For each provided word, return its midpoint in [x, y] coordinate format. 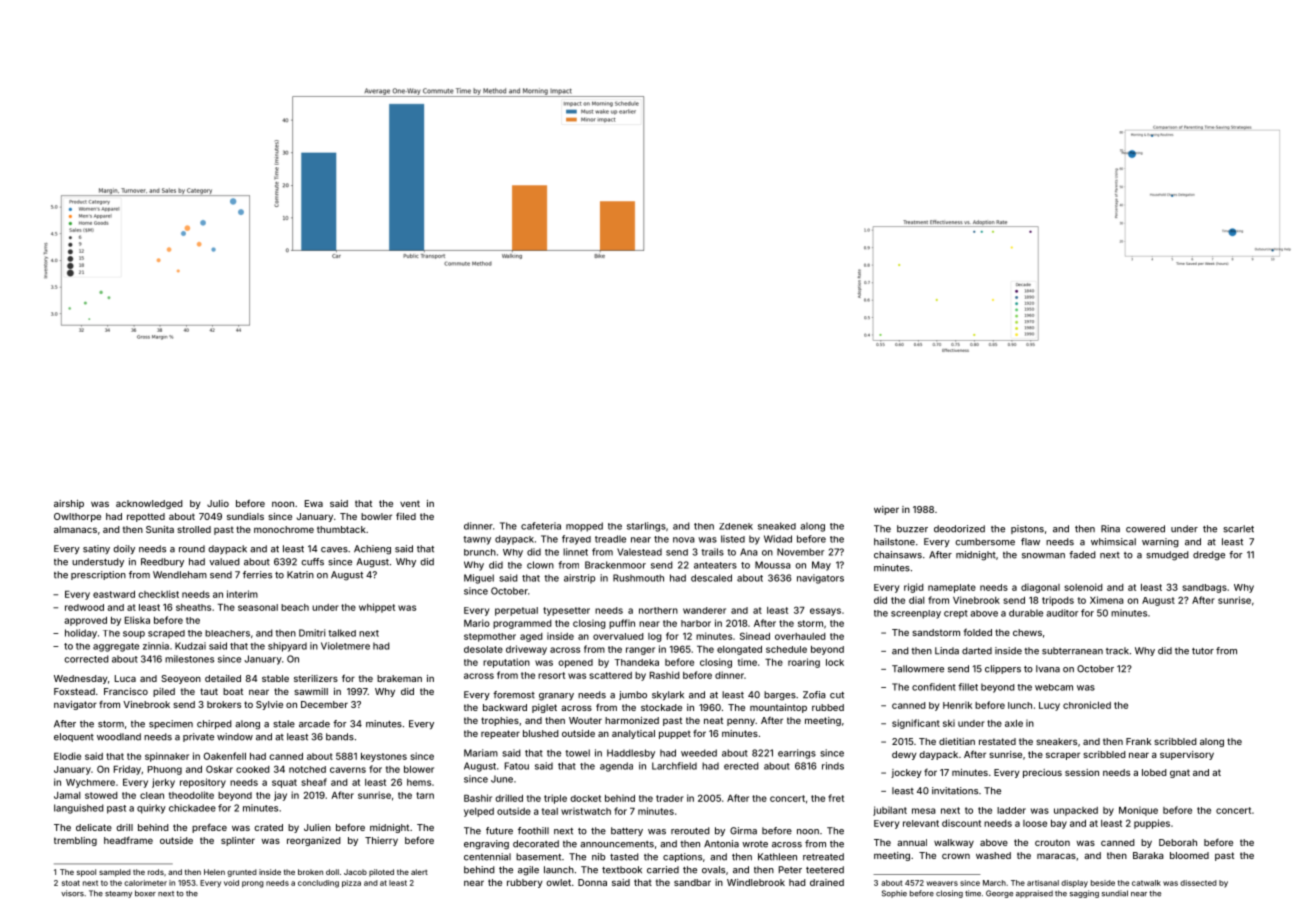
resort [551, 675]
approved [85, 621]
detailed [223, 678]
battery [627, 831]
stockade [661, 707]
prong [253, 884]
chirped [214, 724]
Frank [1138, 741]
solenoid [1083, 587]
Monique [1138, 811]
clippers [1003, 669]
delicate [94, 827]
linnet [575, 552]
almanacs [75, 529]
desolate [483, 649]
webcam [1054, 687]
